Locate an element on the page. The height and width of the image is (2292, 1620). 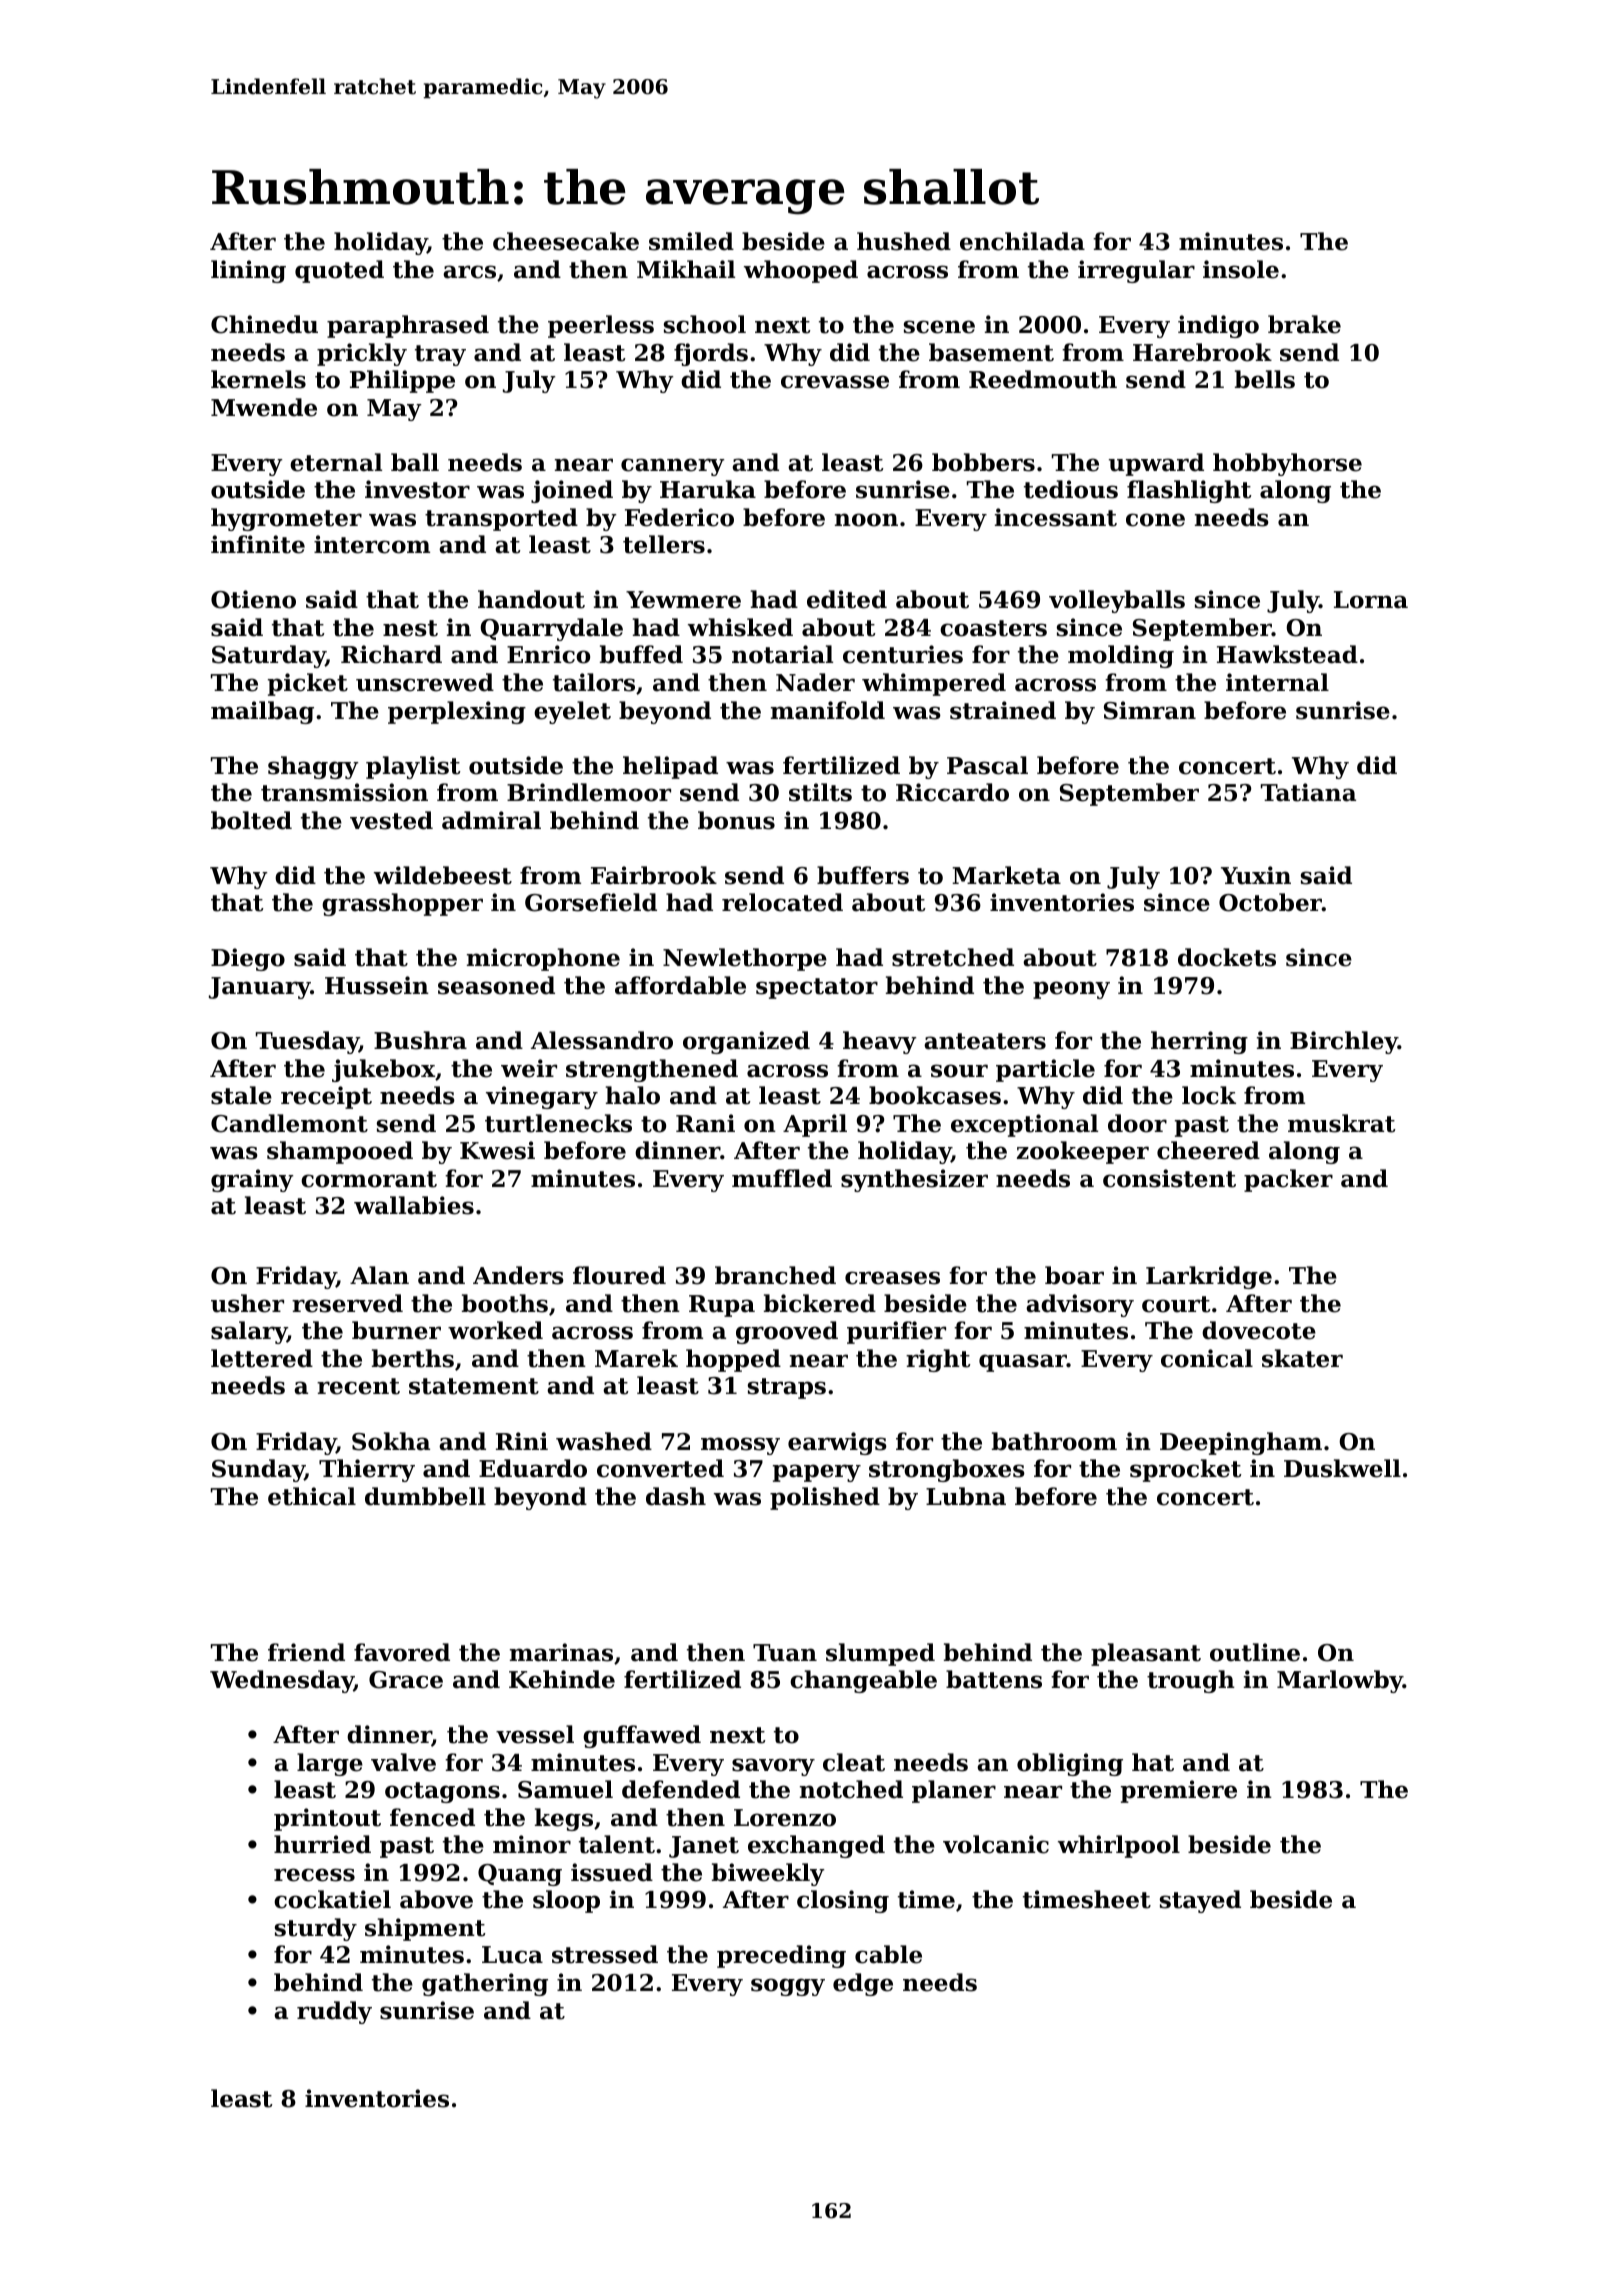
polished is located at coordinates (825, 1498).
